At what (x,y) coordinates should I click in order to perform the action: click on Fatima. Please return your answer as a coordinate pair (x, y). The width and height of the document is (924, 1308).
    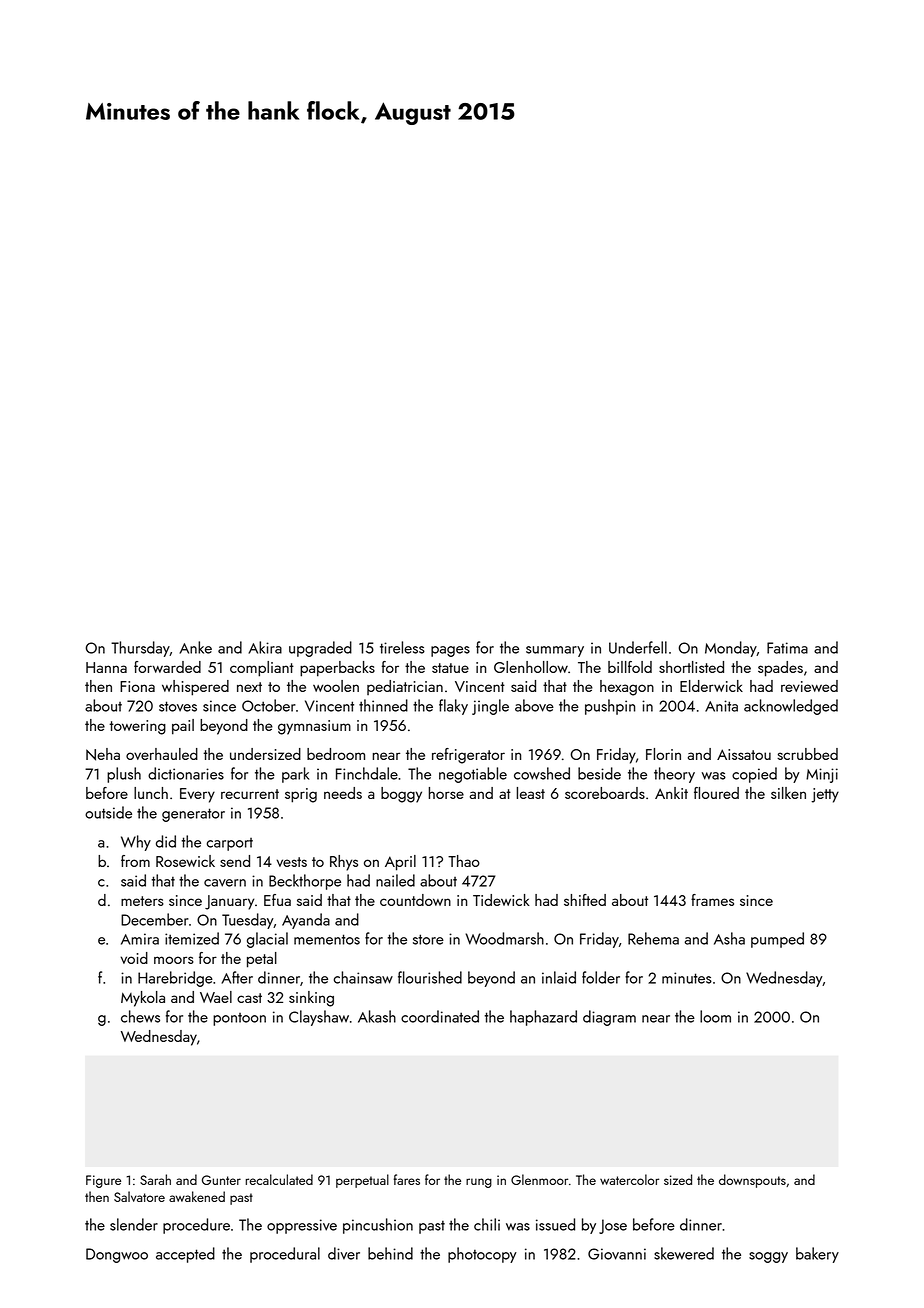
    Looking at the image, I should click on (787, 648).
